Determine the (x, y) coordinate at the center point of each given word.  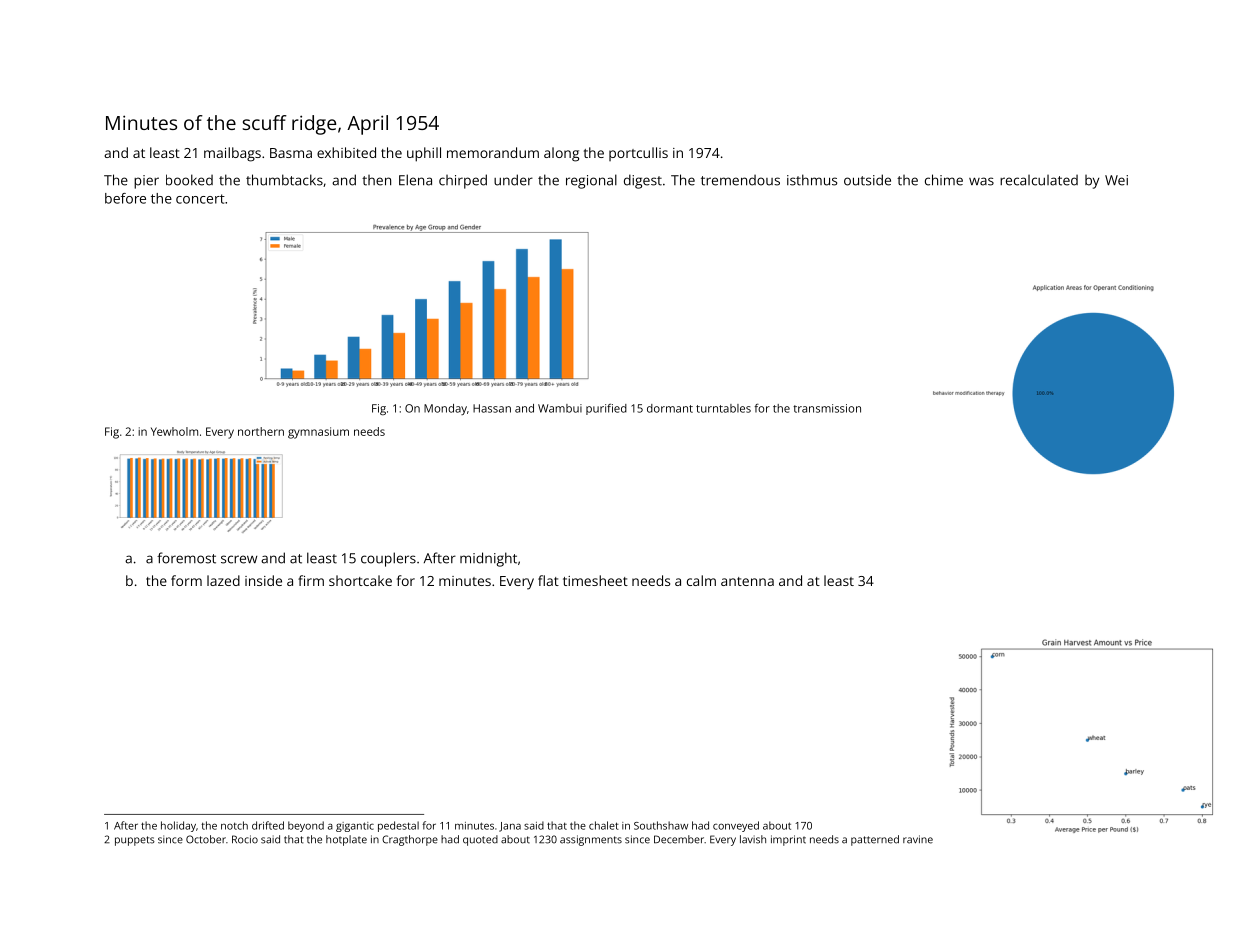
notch (234, 825)
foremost (186, 558)
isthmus (812, 180)
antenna (747, 581)
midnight (488, 559)
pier (146, 182)
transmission (827, 408)
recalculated (1039, 180)
